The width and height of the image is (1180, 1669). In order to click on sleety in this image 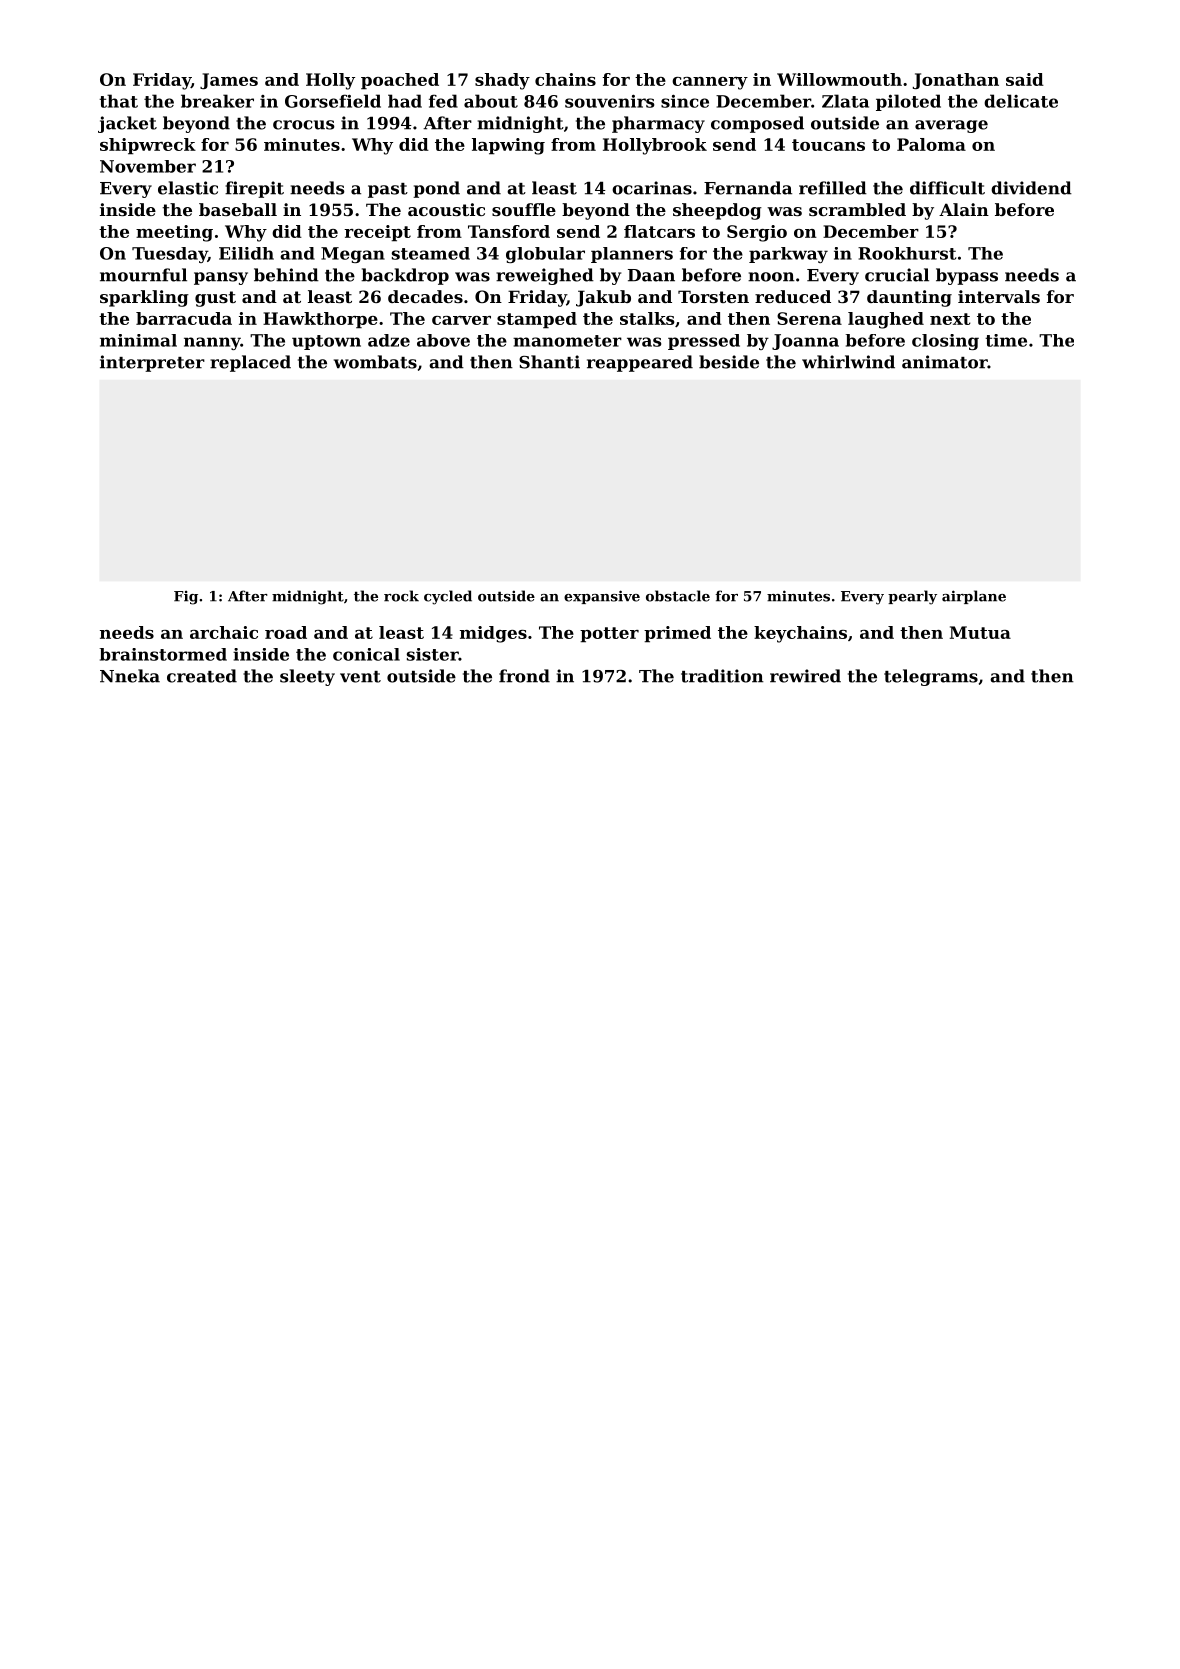, I will do `click(307, 677)`.
